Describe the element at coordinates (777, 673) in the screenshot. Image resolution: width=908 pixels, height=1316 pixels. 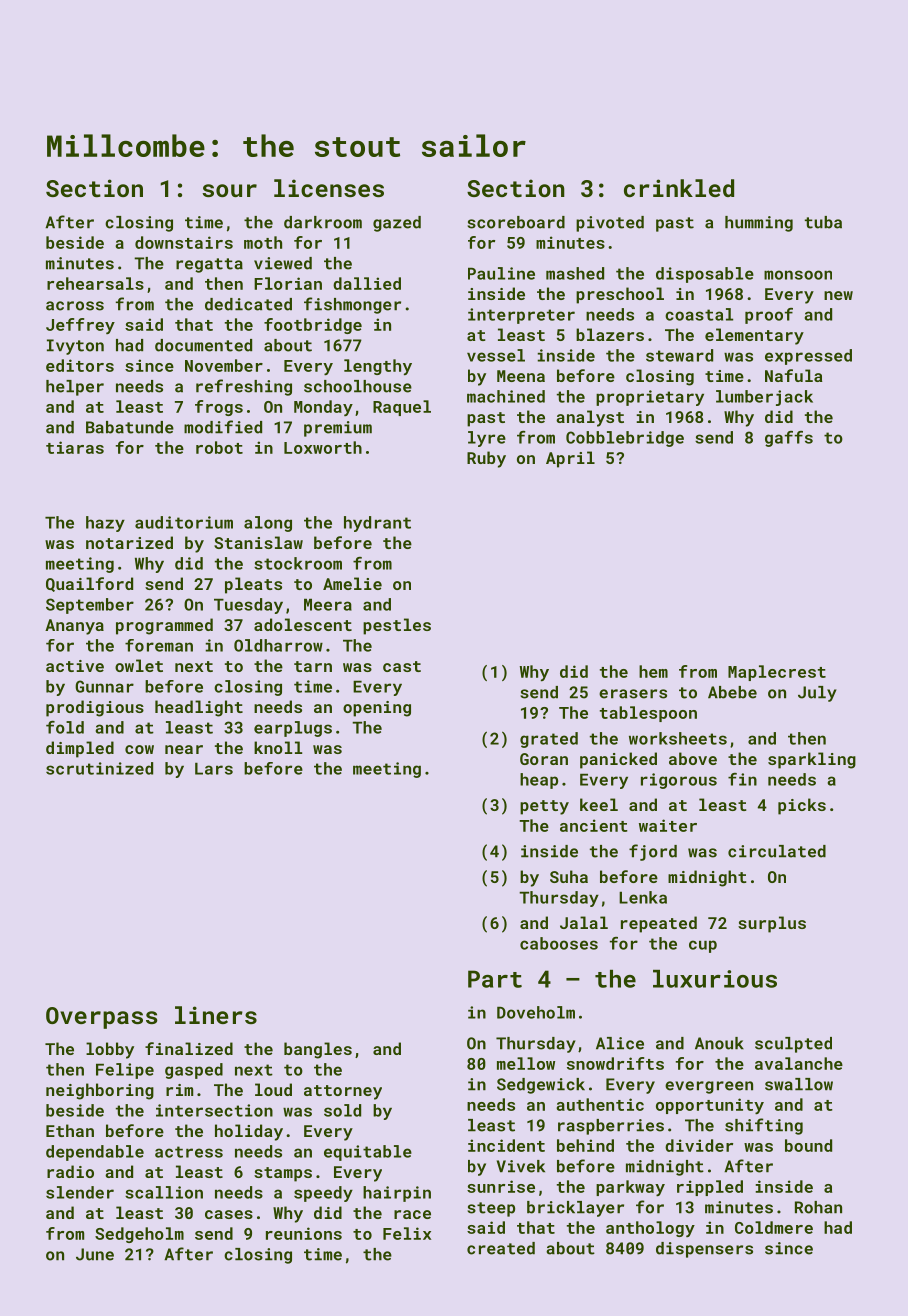
I see `Maplecrest` at that location.
